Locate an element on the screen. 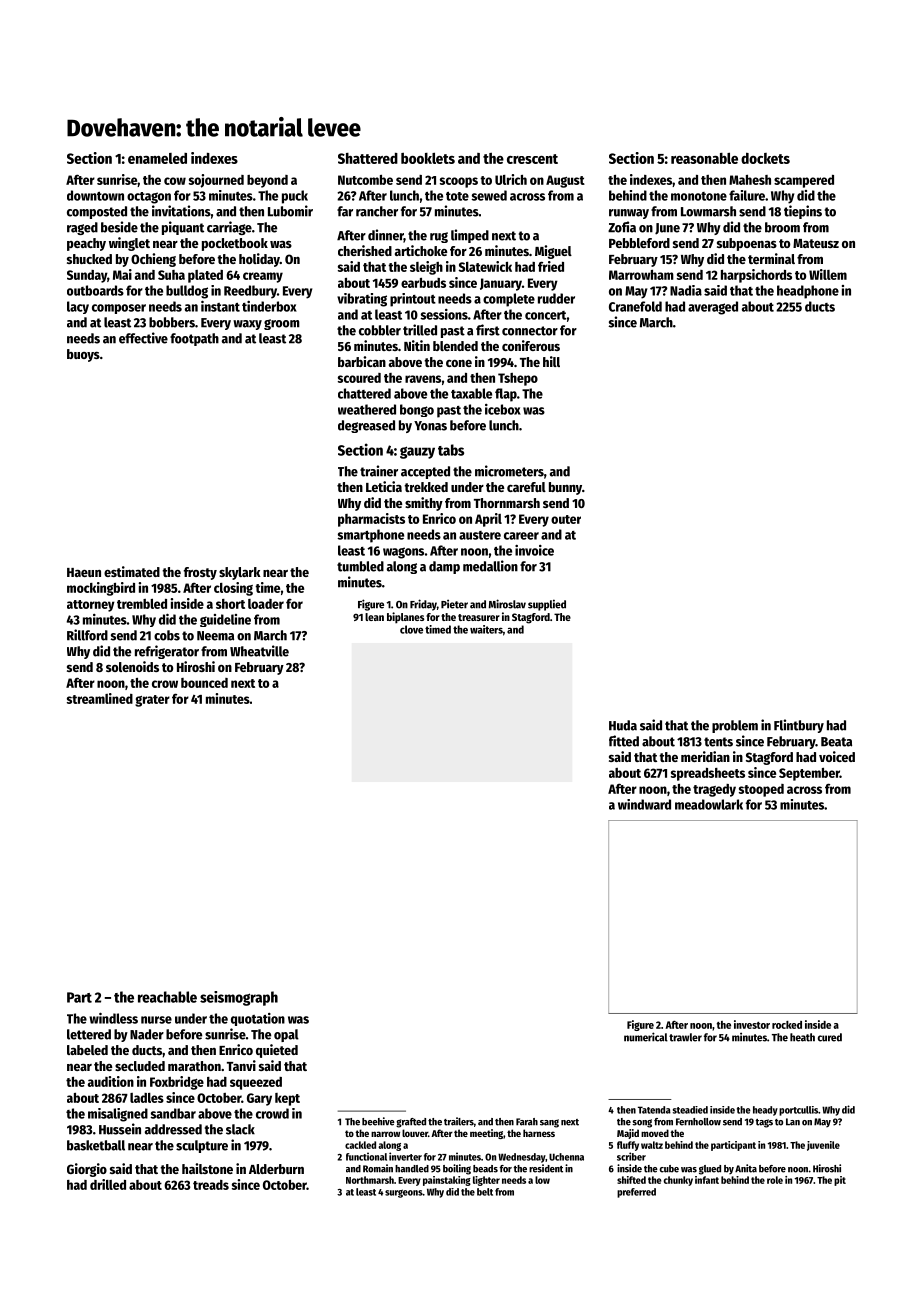  skylark is located at coordinates (240, 573).
